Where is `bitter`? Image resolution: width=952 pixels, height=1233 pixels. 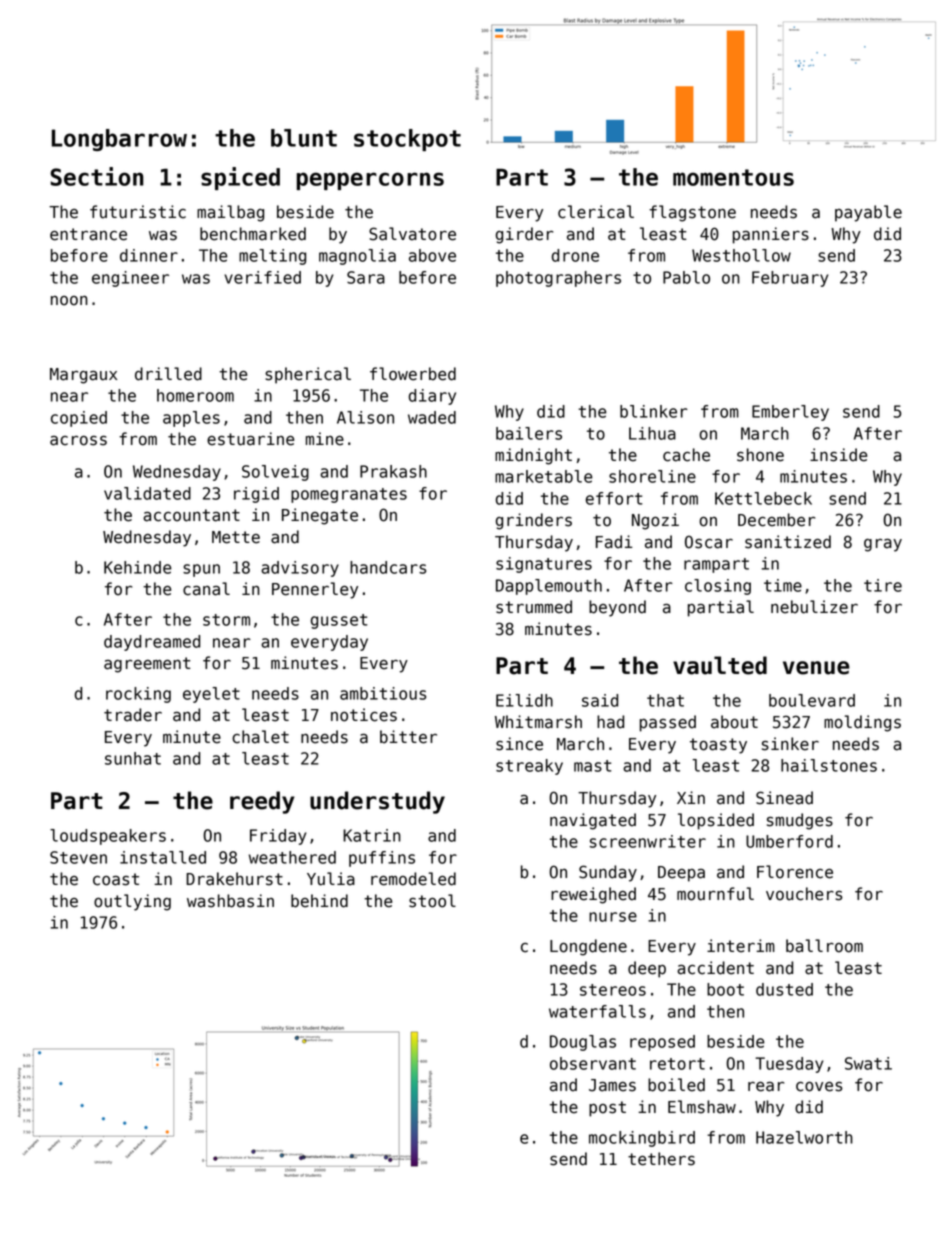 bitter is located at coordinates (408, 737).
